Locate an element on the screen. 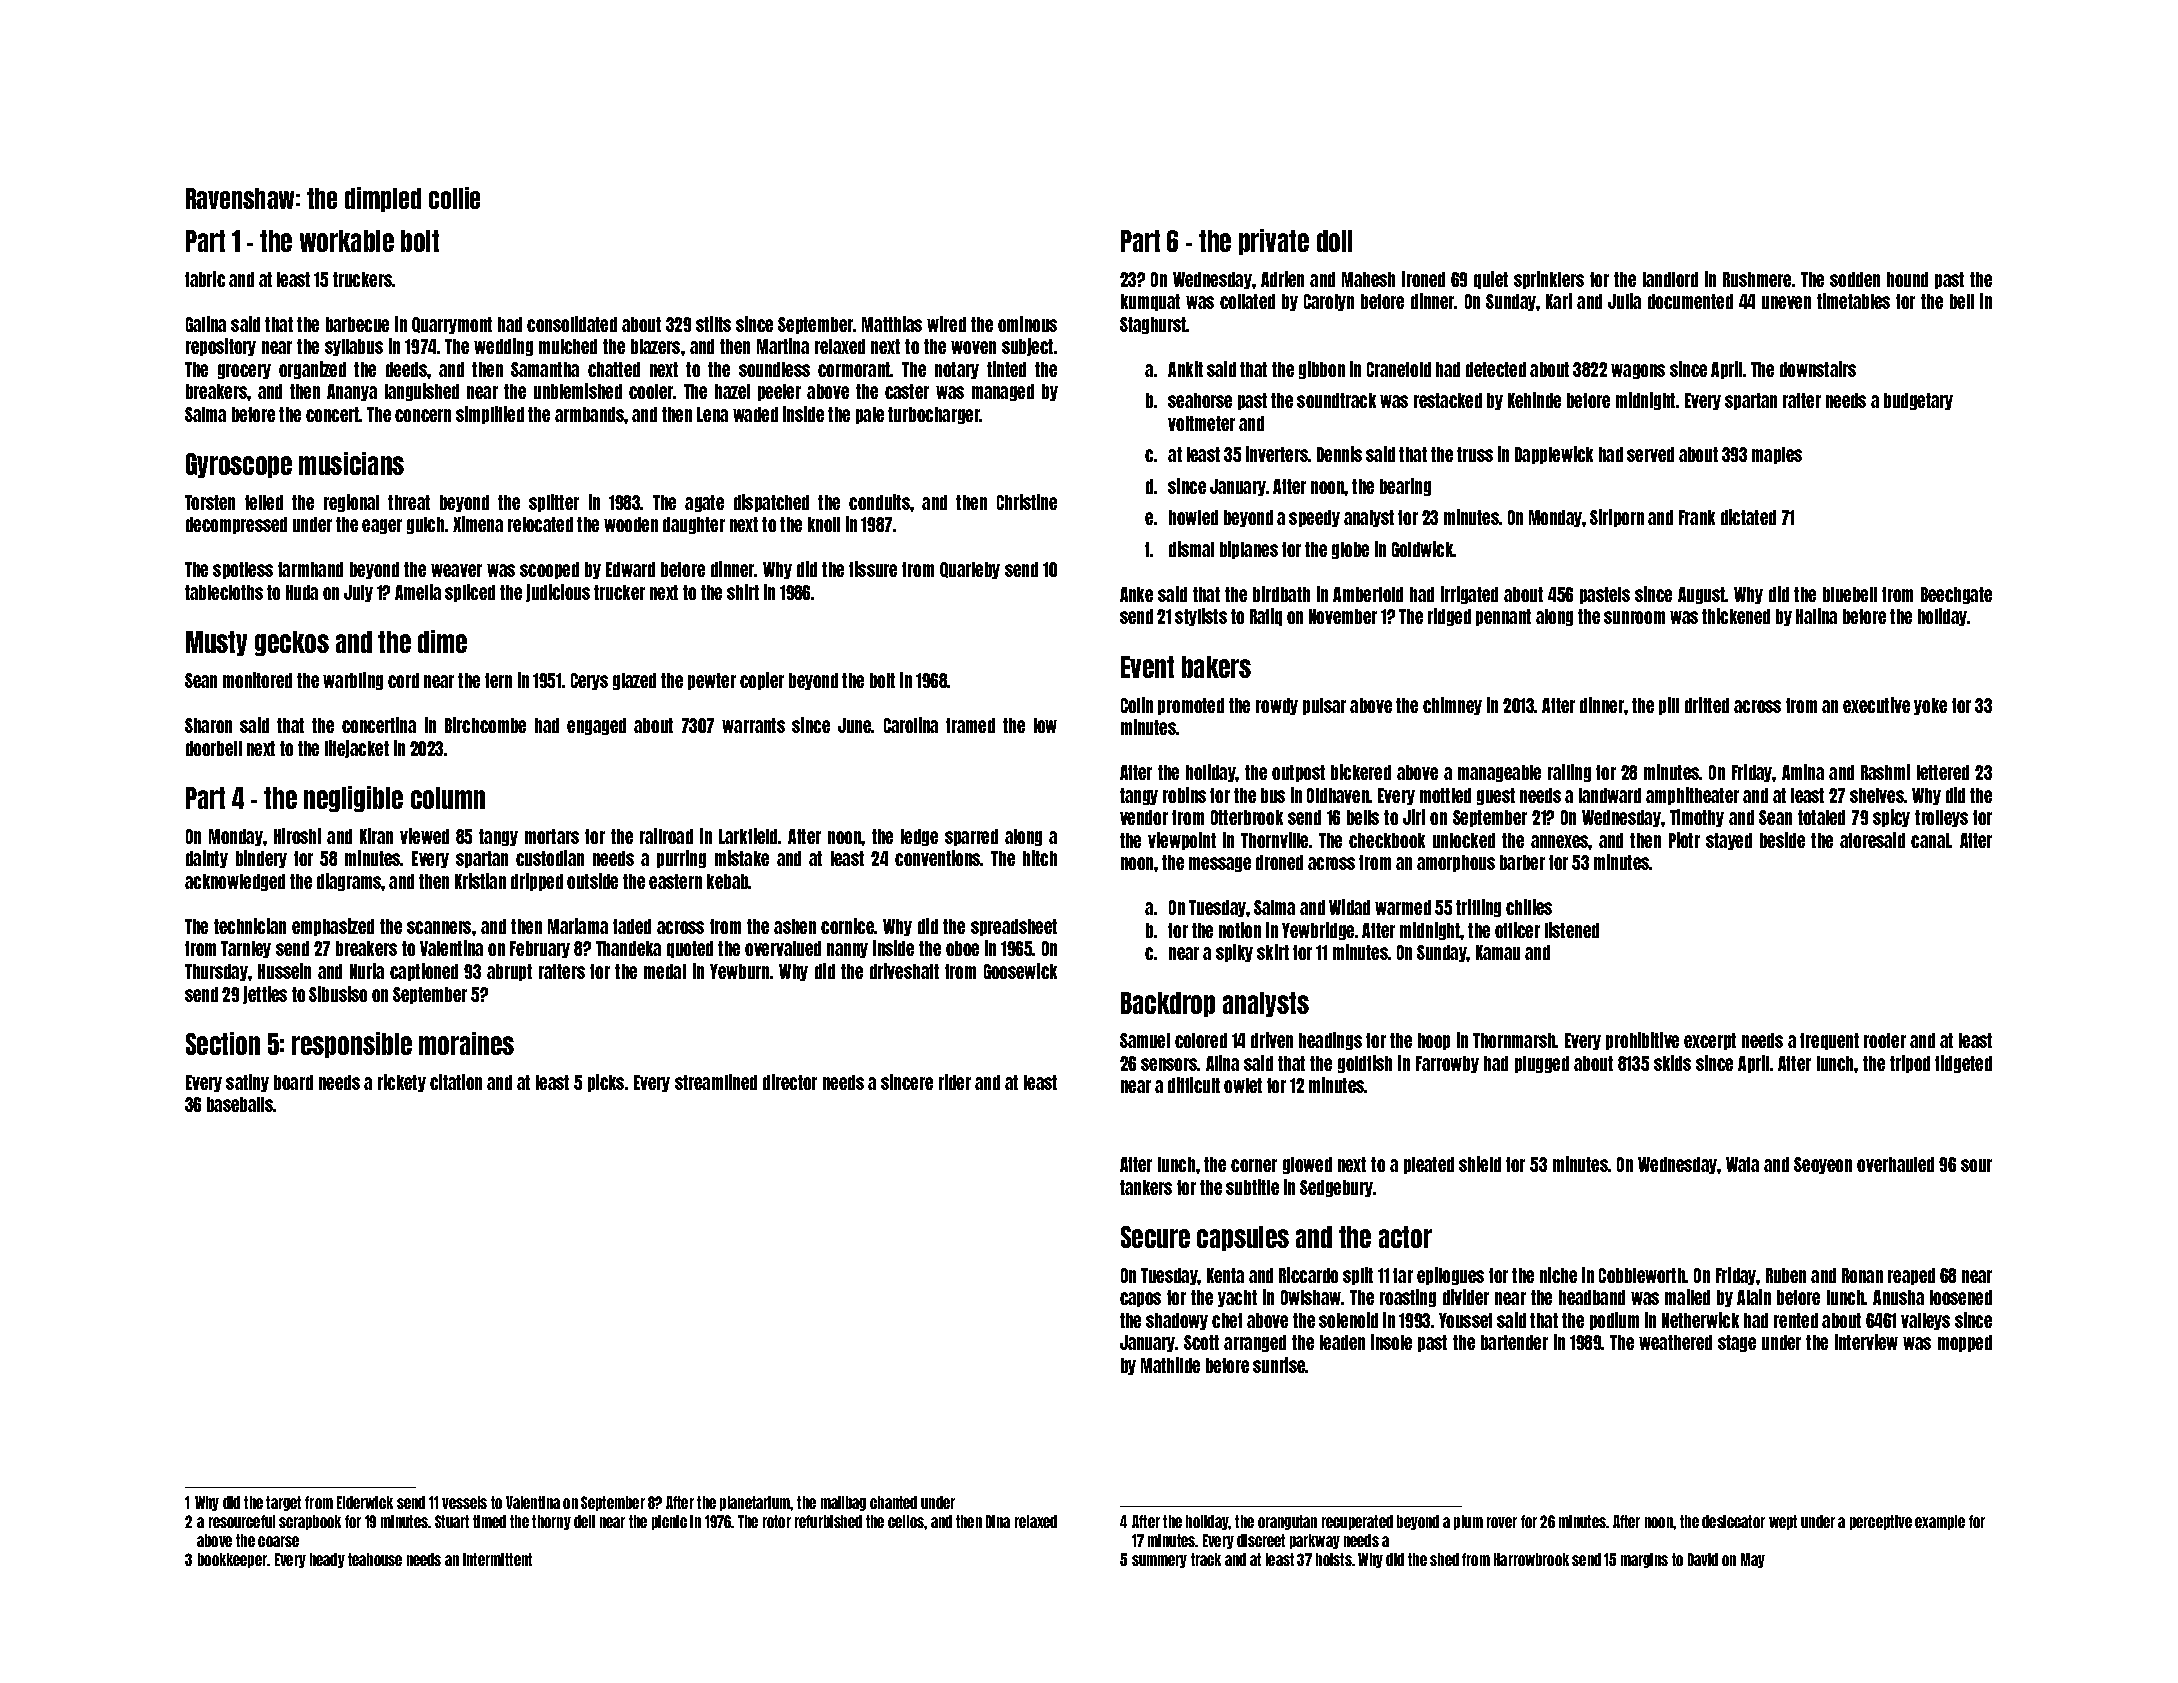 The height and width of the screenshot is (1683, 2178). interview is located at coordinates (1866, 1342).
